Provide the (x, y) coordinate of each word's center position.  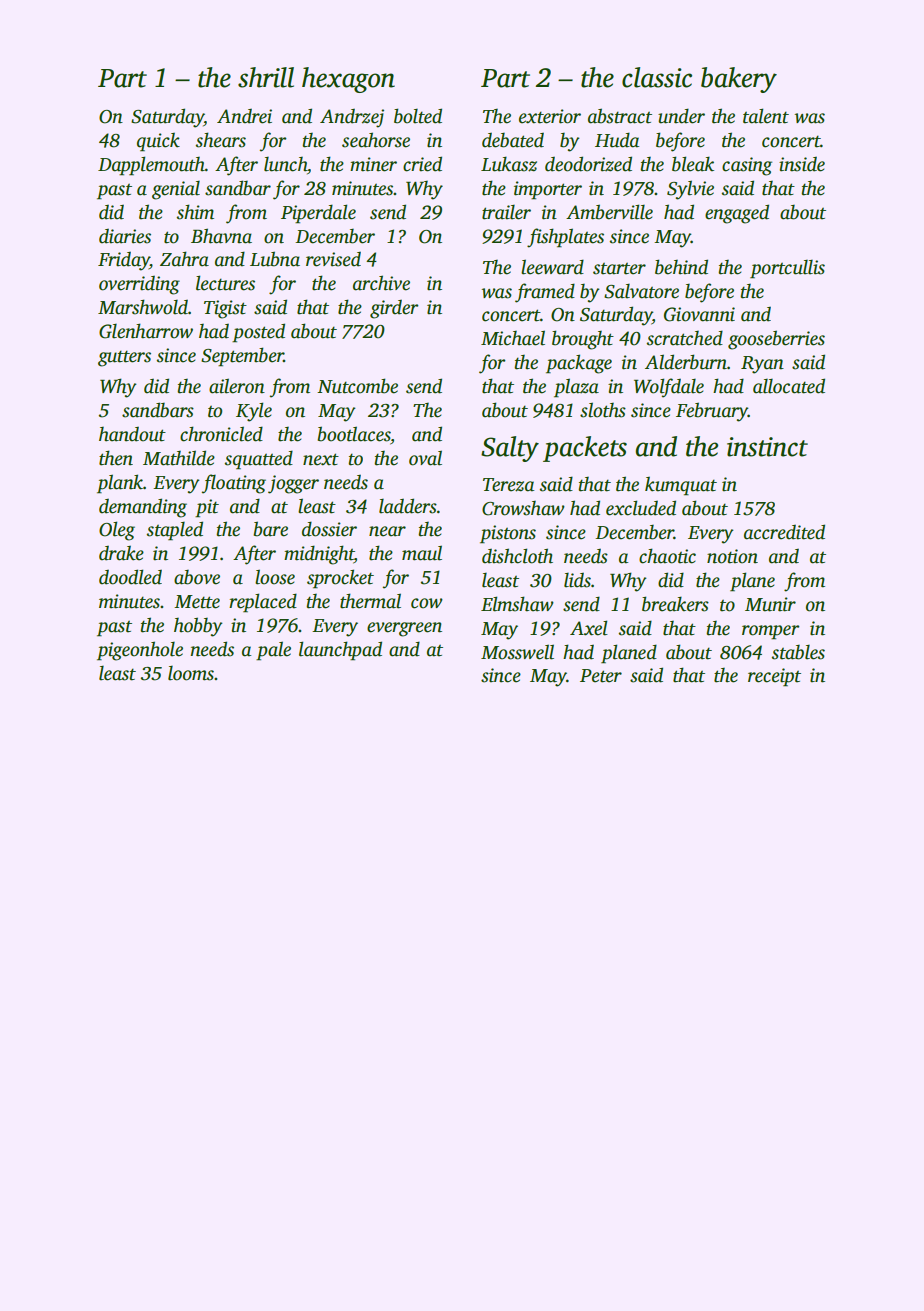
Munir (770, 604)
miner (373, 164)
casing (747, 166)
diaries (125, 236)
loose (275, 577)
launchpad (340, 651)
